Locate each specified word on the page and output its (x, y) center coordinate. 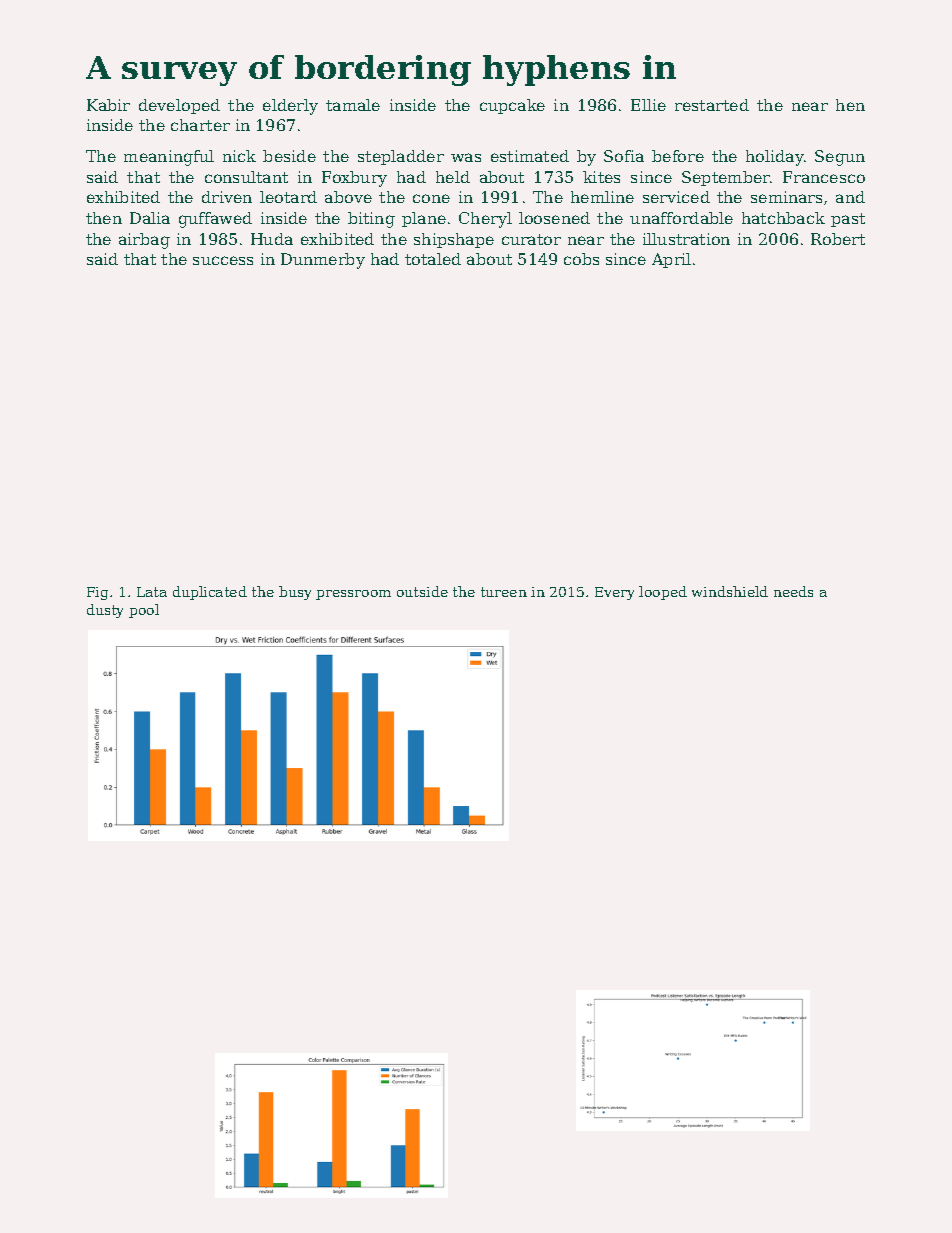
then (104, 218)
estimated (530, 156)
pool (144, 611)
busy (295, 593)
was (466, 157)
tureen (504, 592)
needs (793, 591)
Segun (840, 158)
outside (422, 591)
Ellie (648, 105)
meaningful (169, 158)
